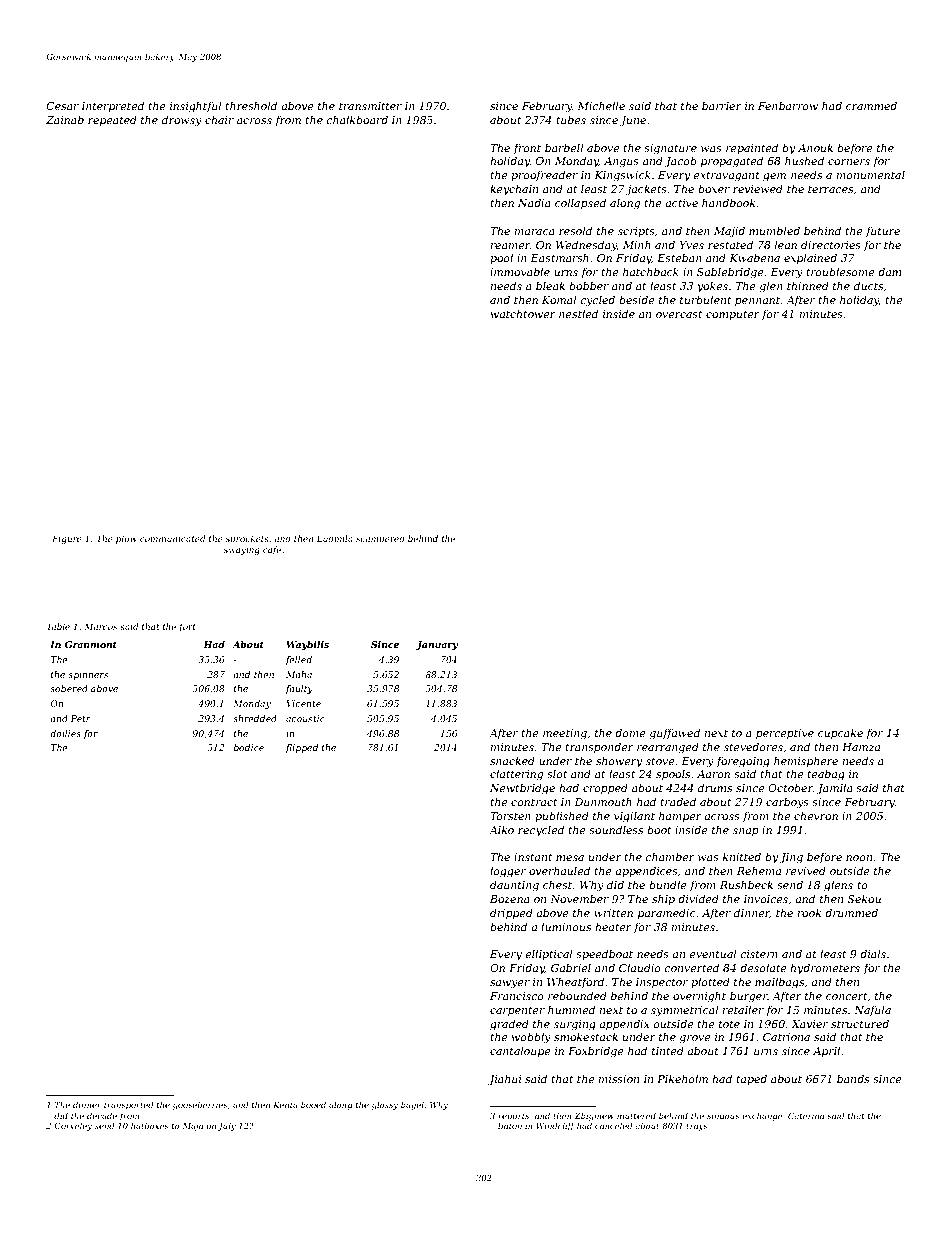 The width and height of the screenshot is (952, 1233). What do you see at coordinates (859, 858) in the screenshot?
I see `noon` at bounding box center [859, 858].
